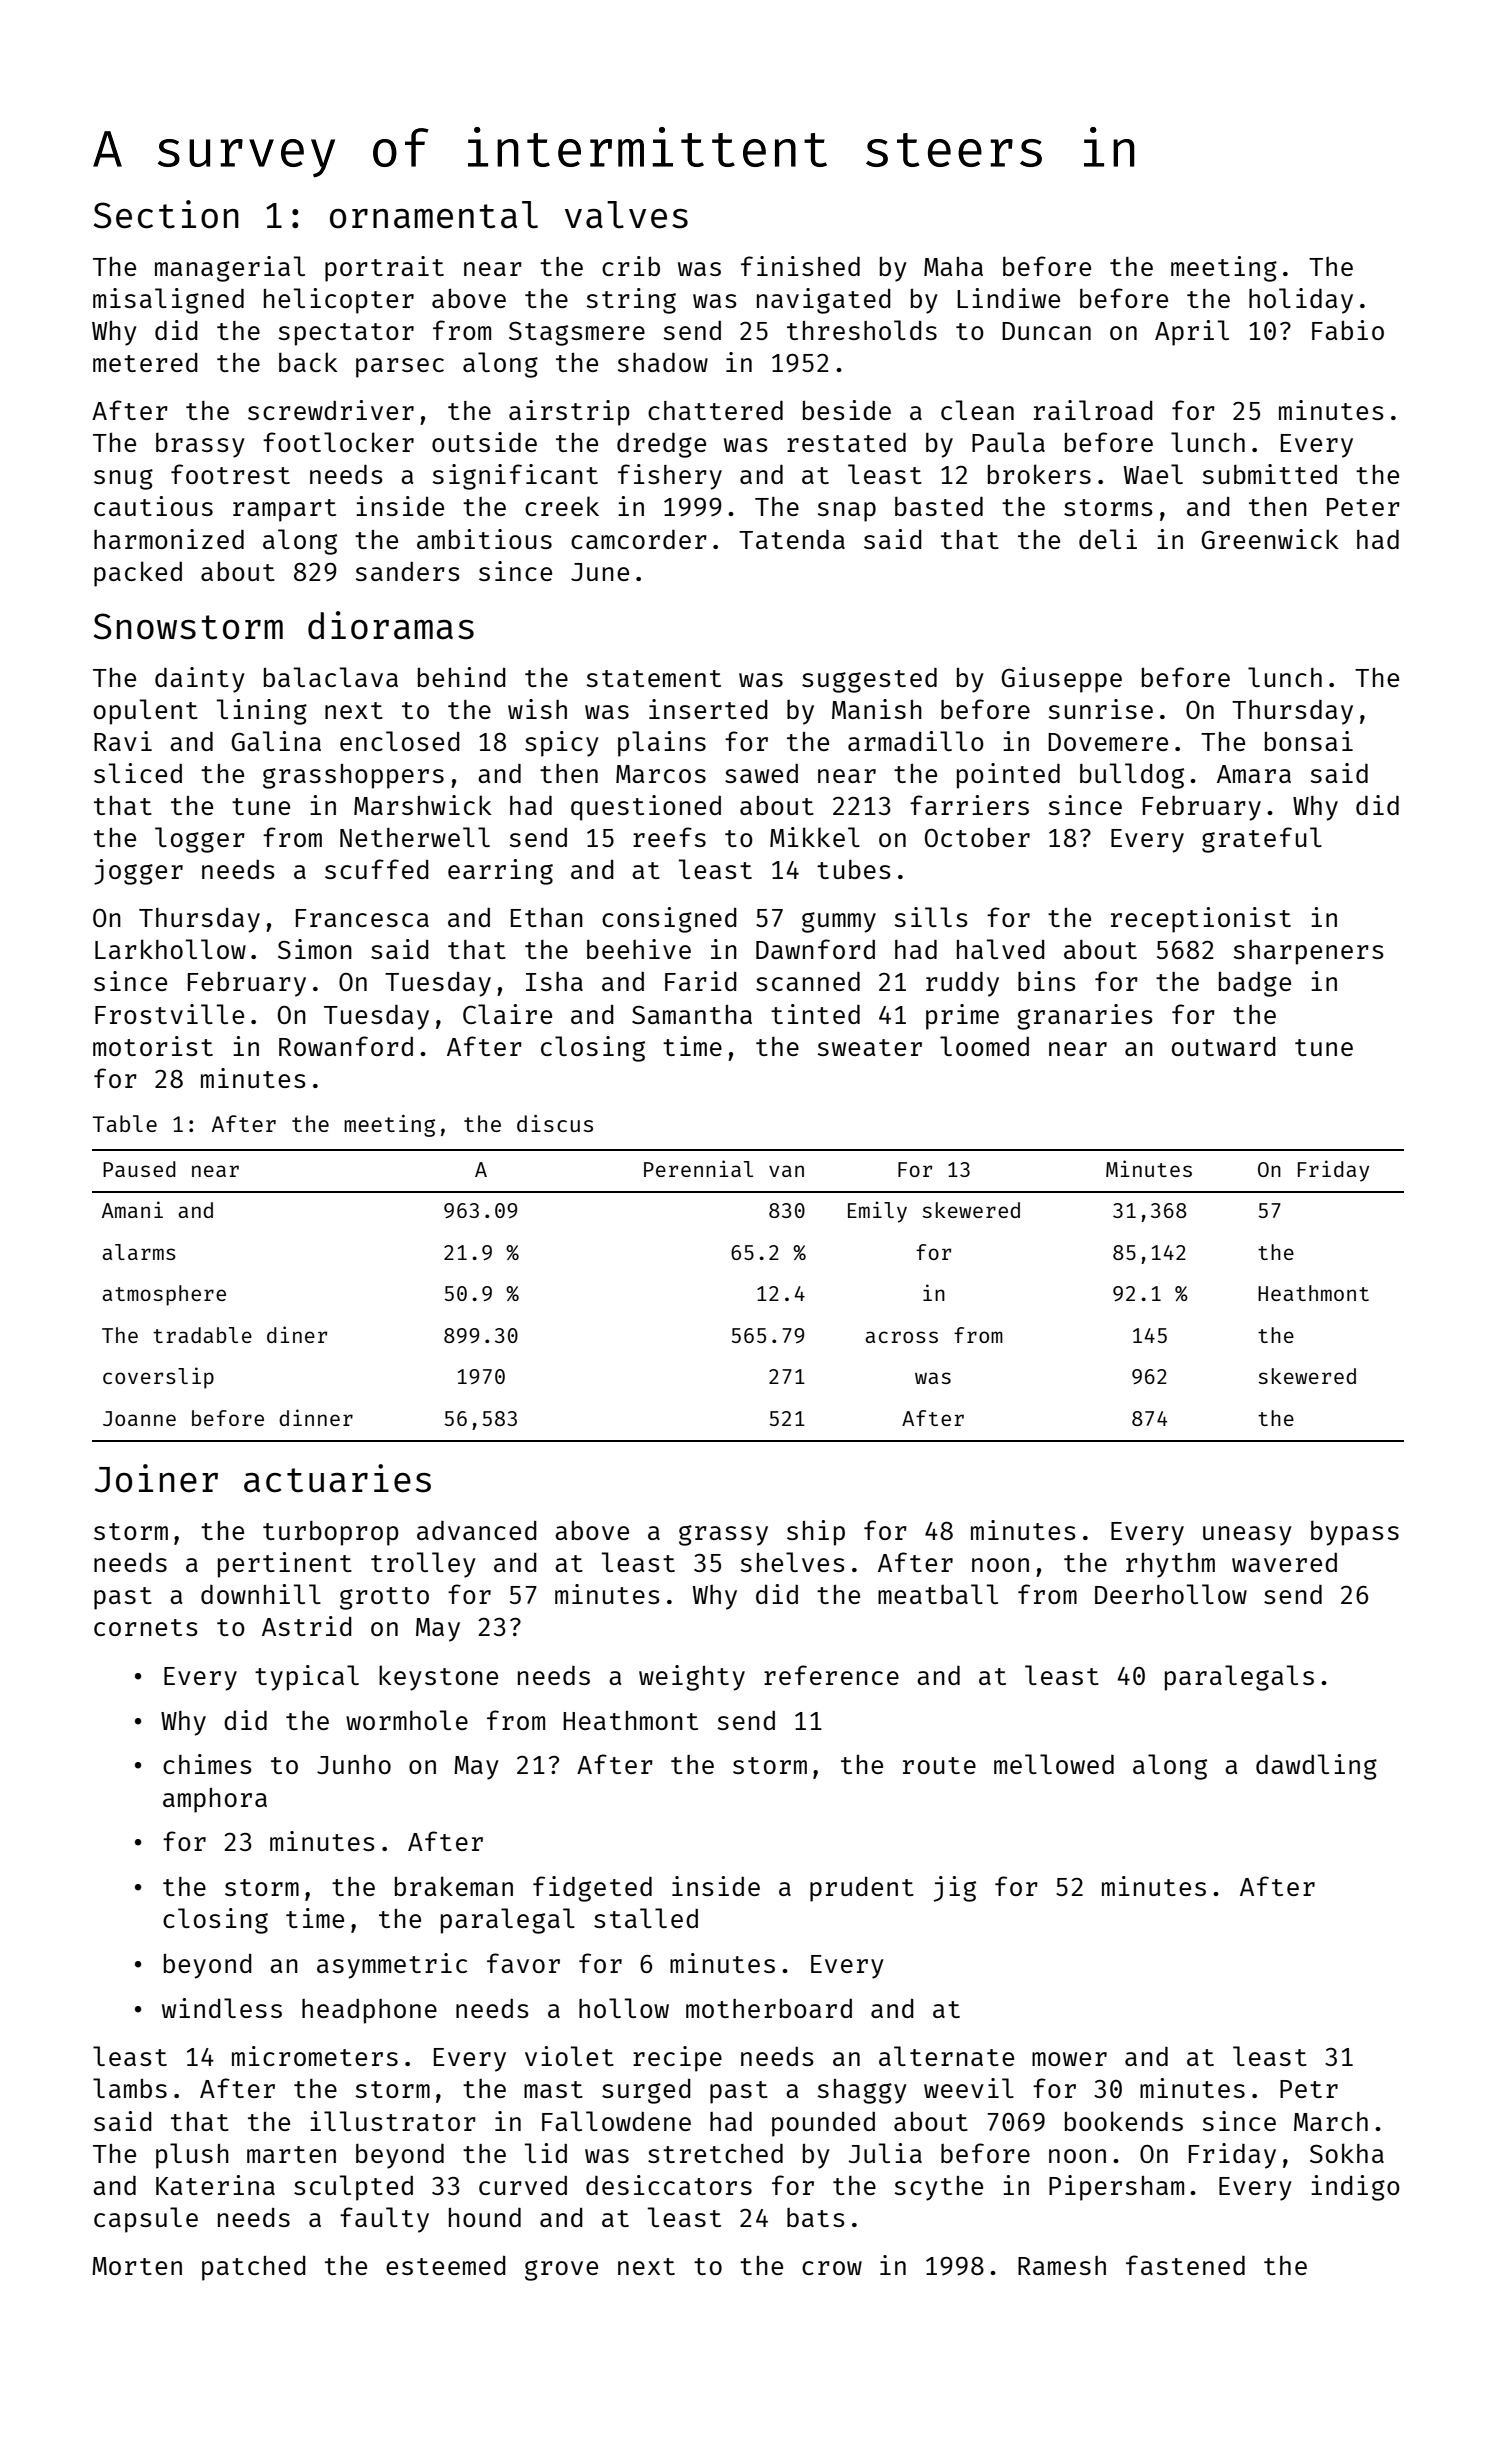 The width and height of the document is (1496, 2464). What do you see at coordinates (1085, 1017) in the document?
I see `granaries` at bounding box center [1085, 1017].
